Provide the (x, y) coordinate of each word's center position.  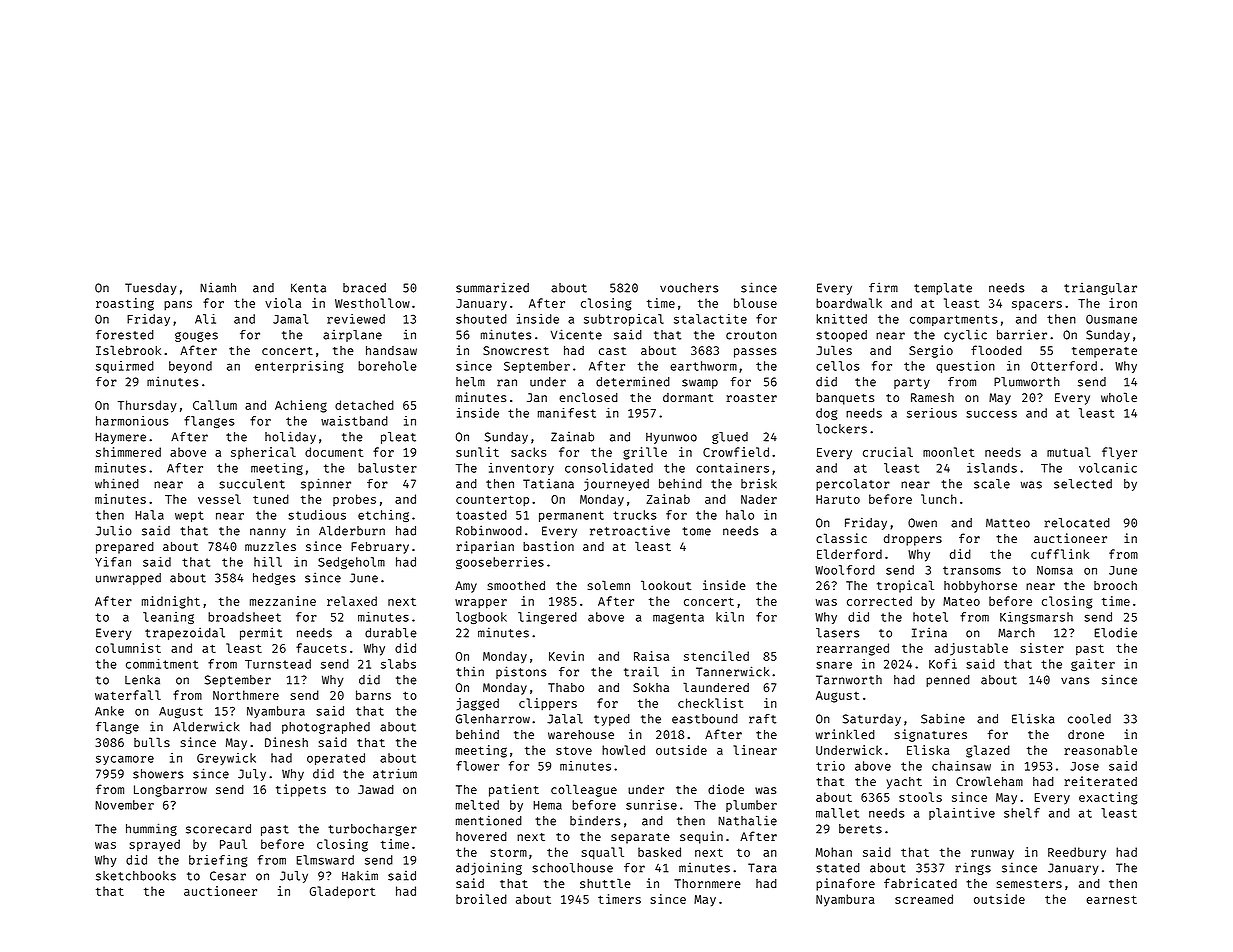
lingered (547, 618)
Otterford (1064, 366)
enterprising (299, 367)
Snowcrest (516, 350)
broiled (481, 899)
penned (948, 681)
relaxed (352, 601)
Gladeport (342, 892)
